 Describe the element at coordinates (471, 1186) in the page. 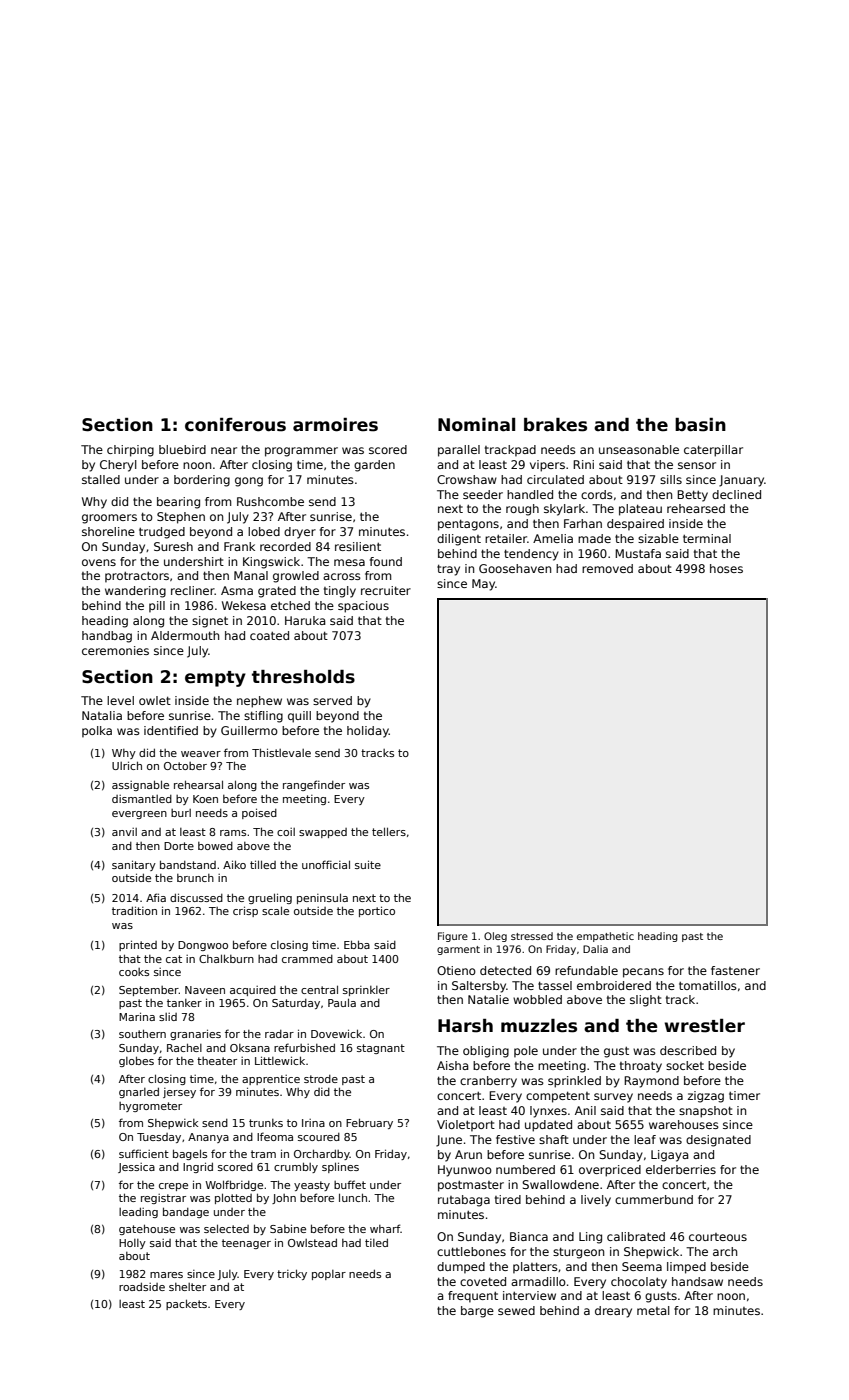

I see `postmaster` at that location.
